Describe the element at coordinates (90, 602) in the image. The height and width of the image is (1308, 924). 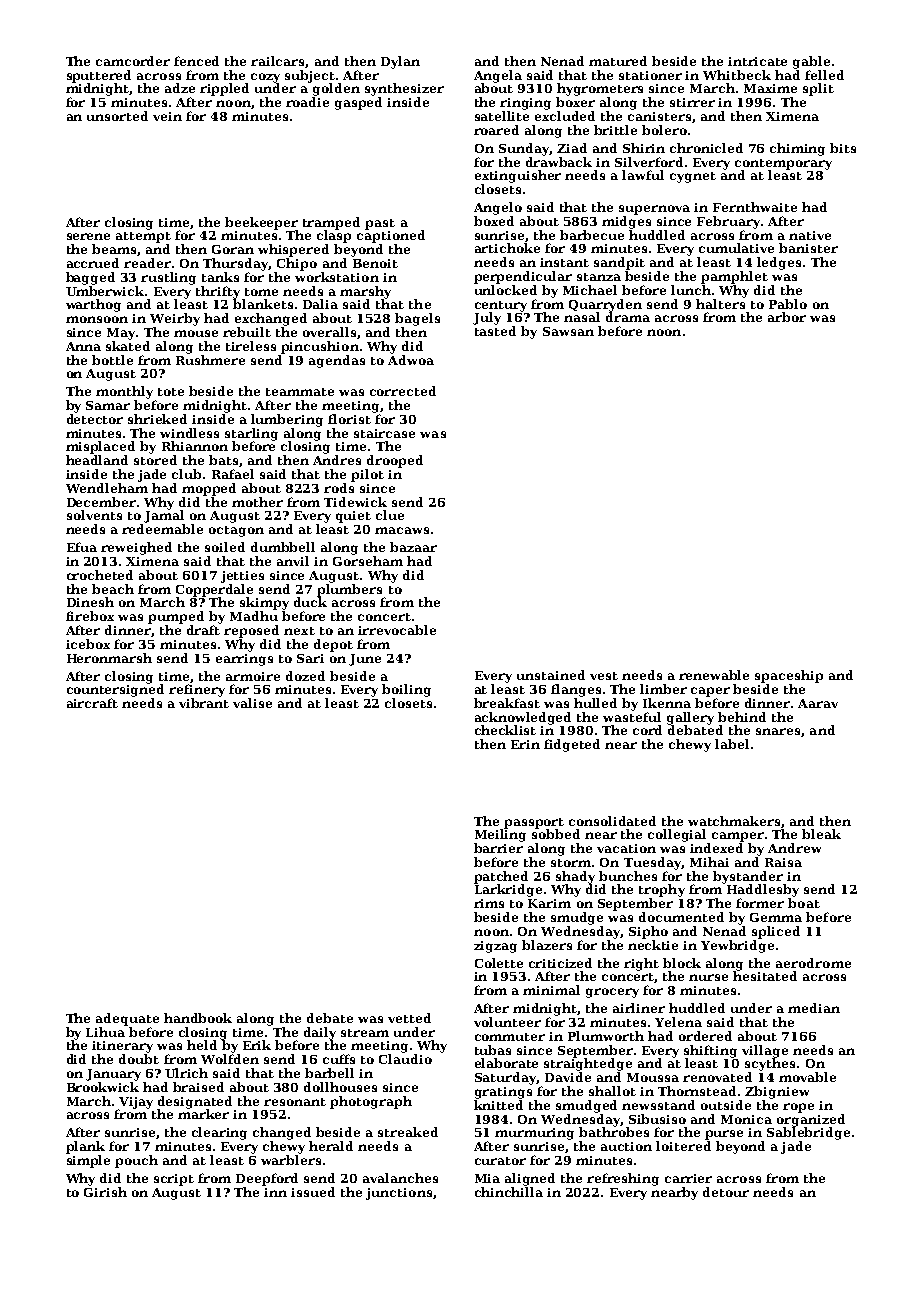
I see `Dinesh` at that location.
